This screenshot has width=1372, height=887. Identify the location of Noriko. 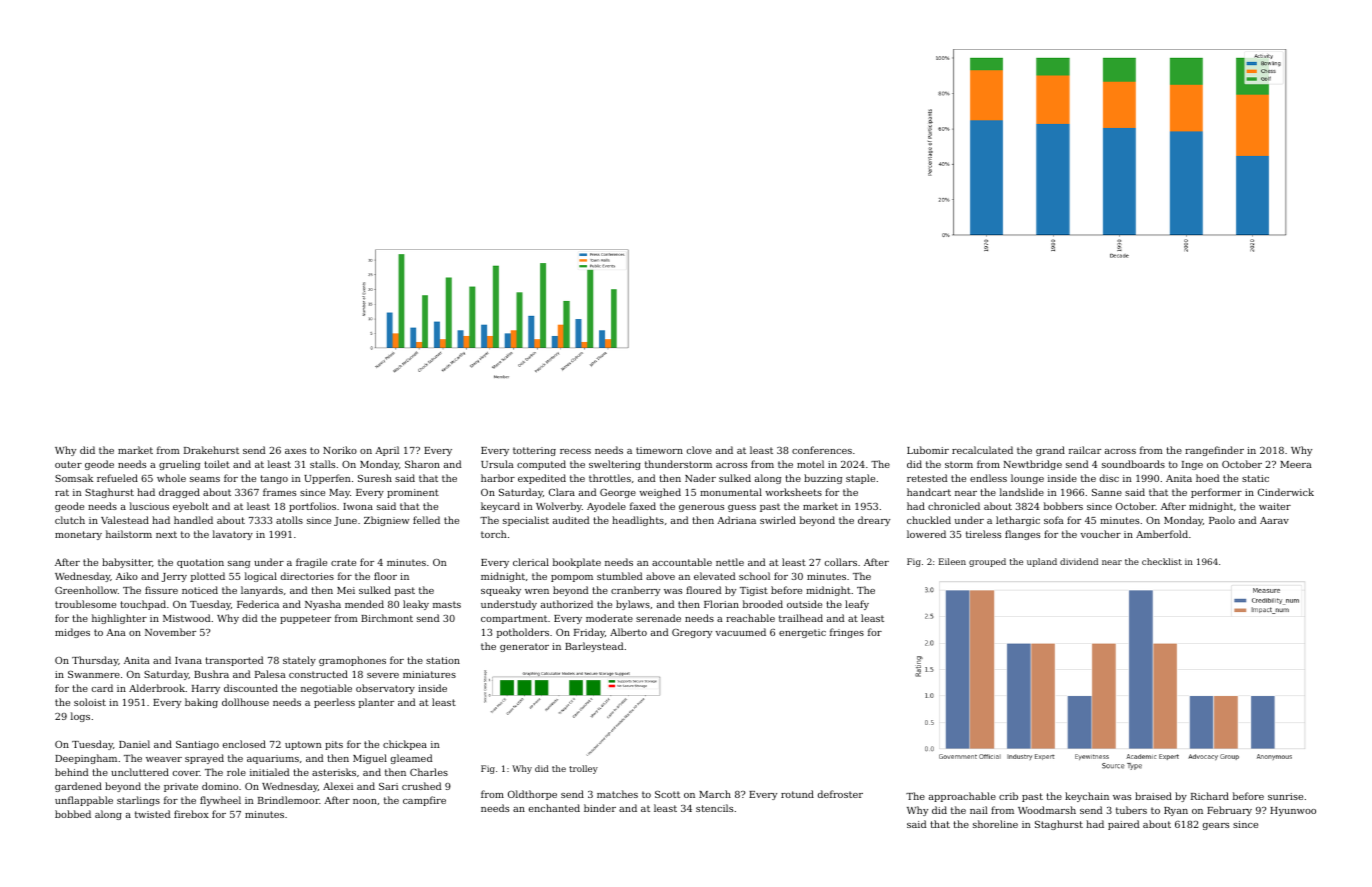
(340, 450).
